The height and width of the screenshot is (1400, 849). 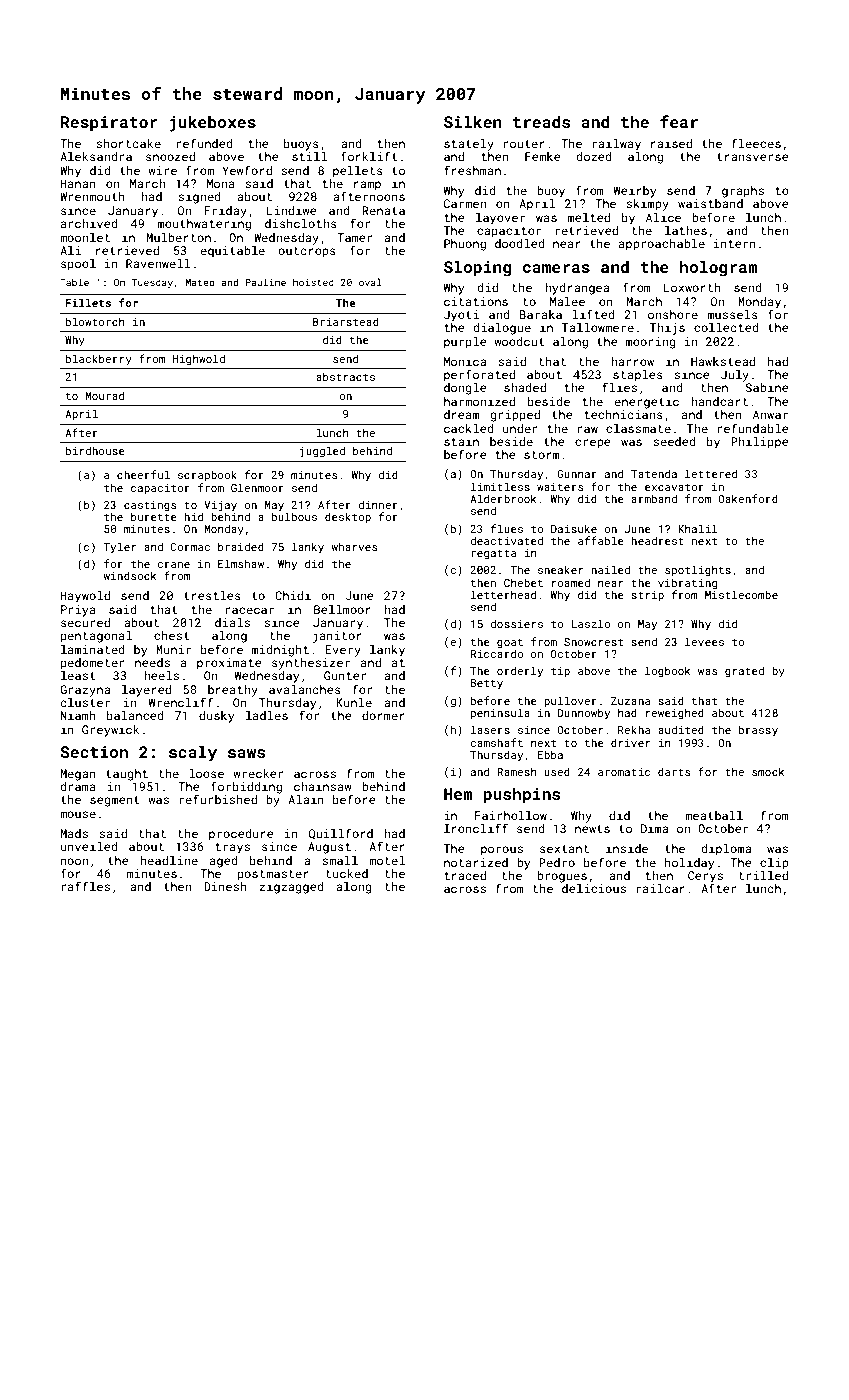 What do you see at coordinates (212, 595) in the screenshot?
I see `trestles` at bounding box center [212, 595].
